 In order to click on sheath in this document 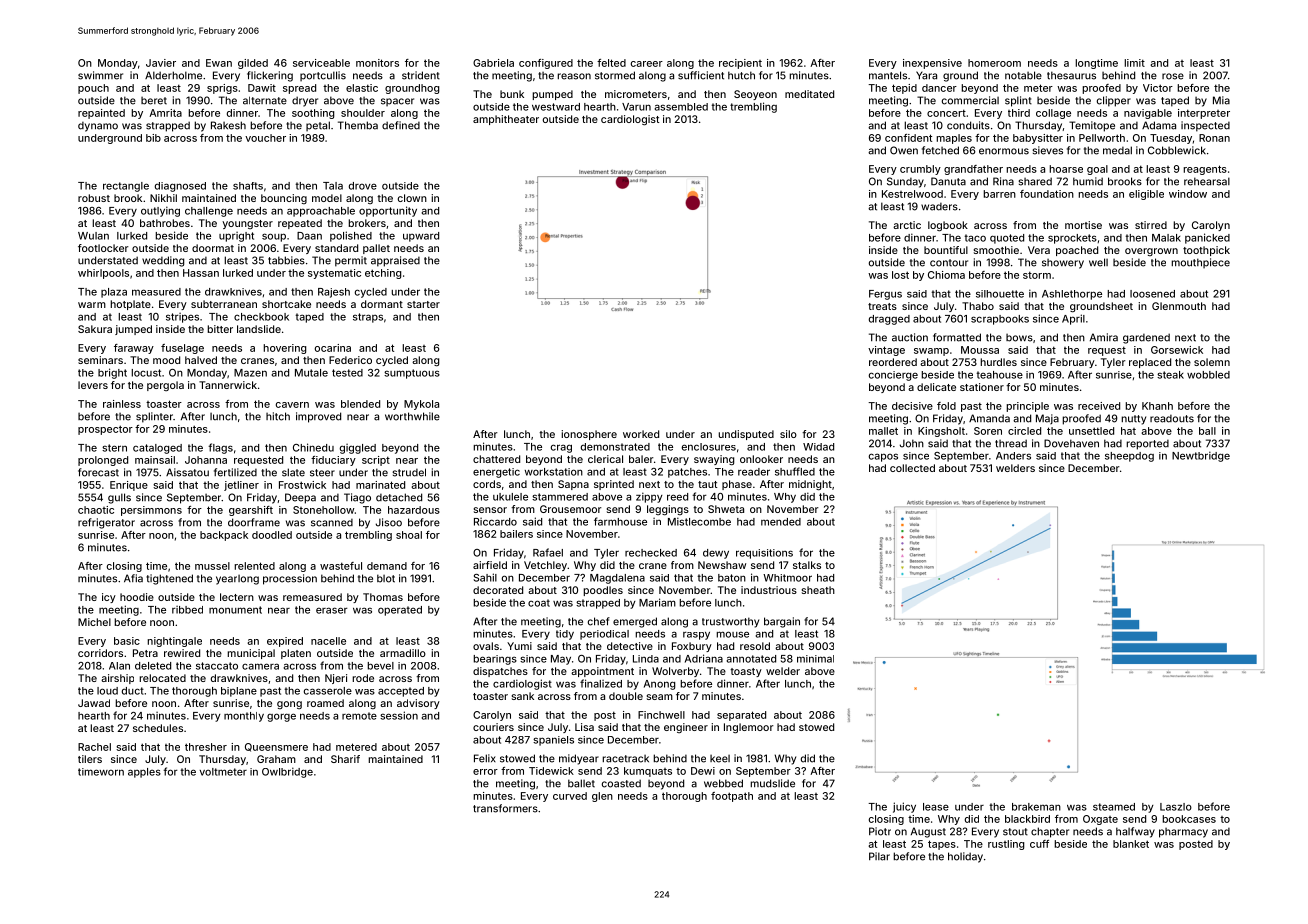, I will do `click(818, 590)`.
